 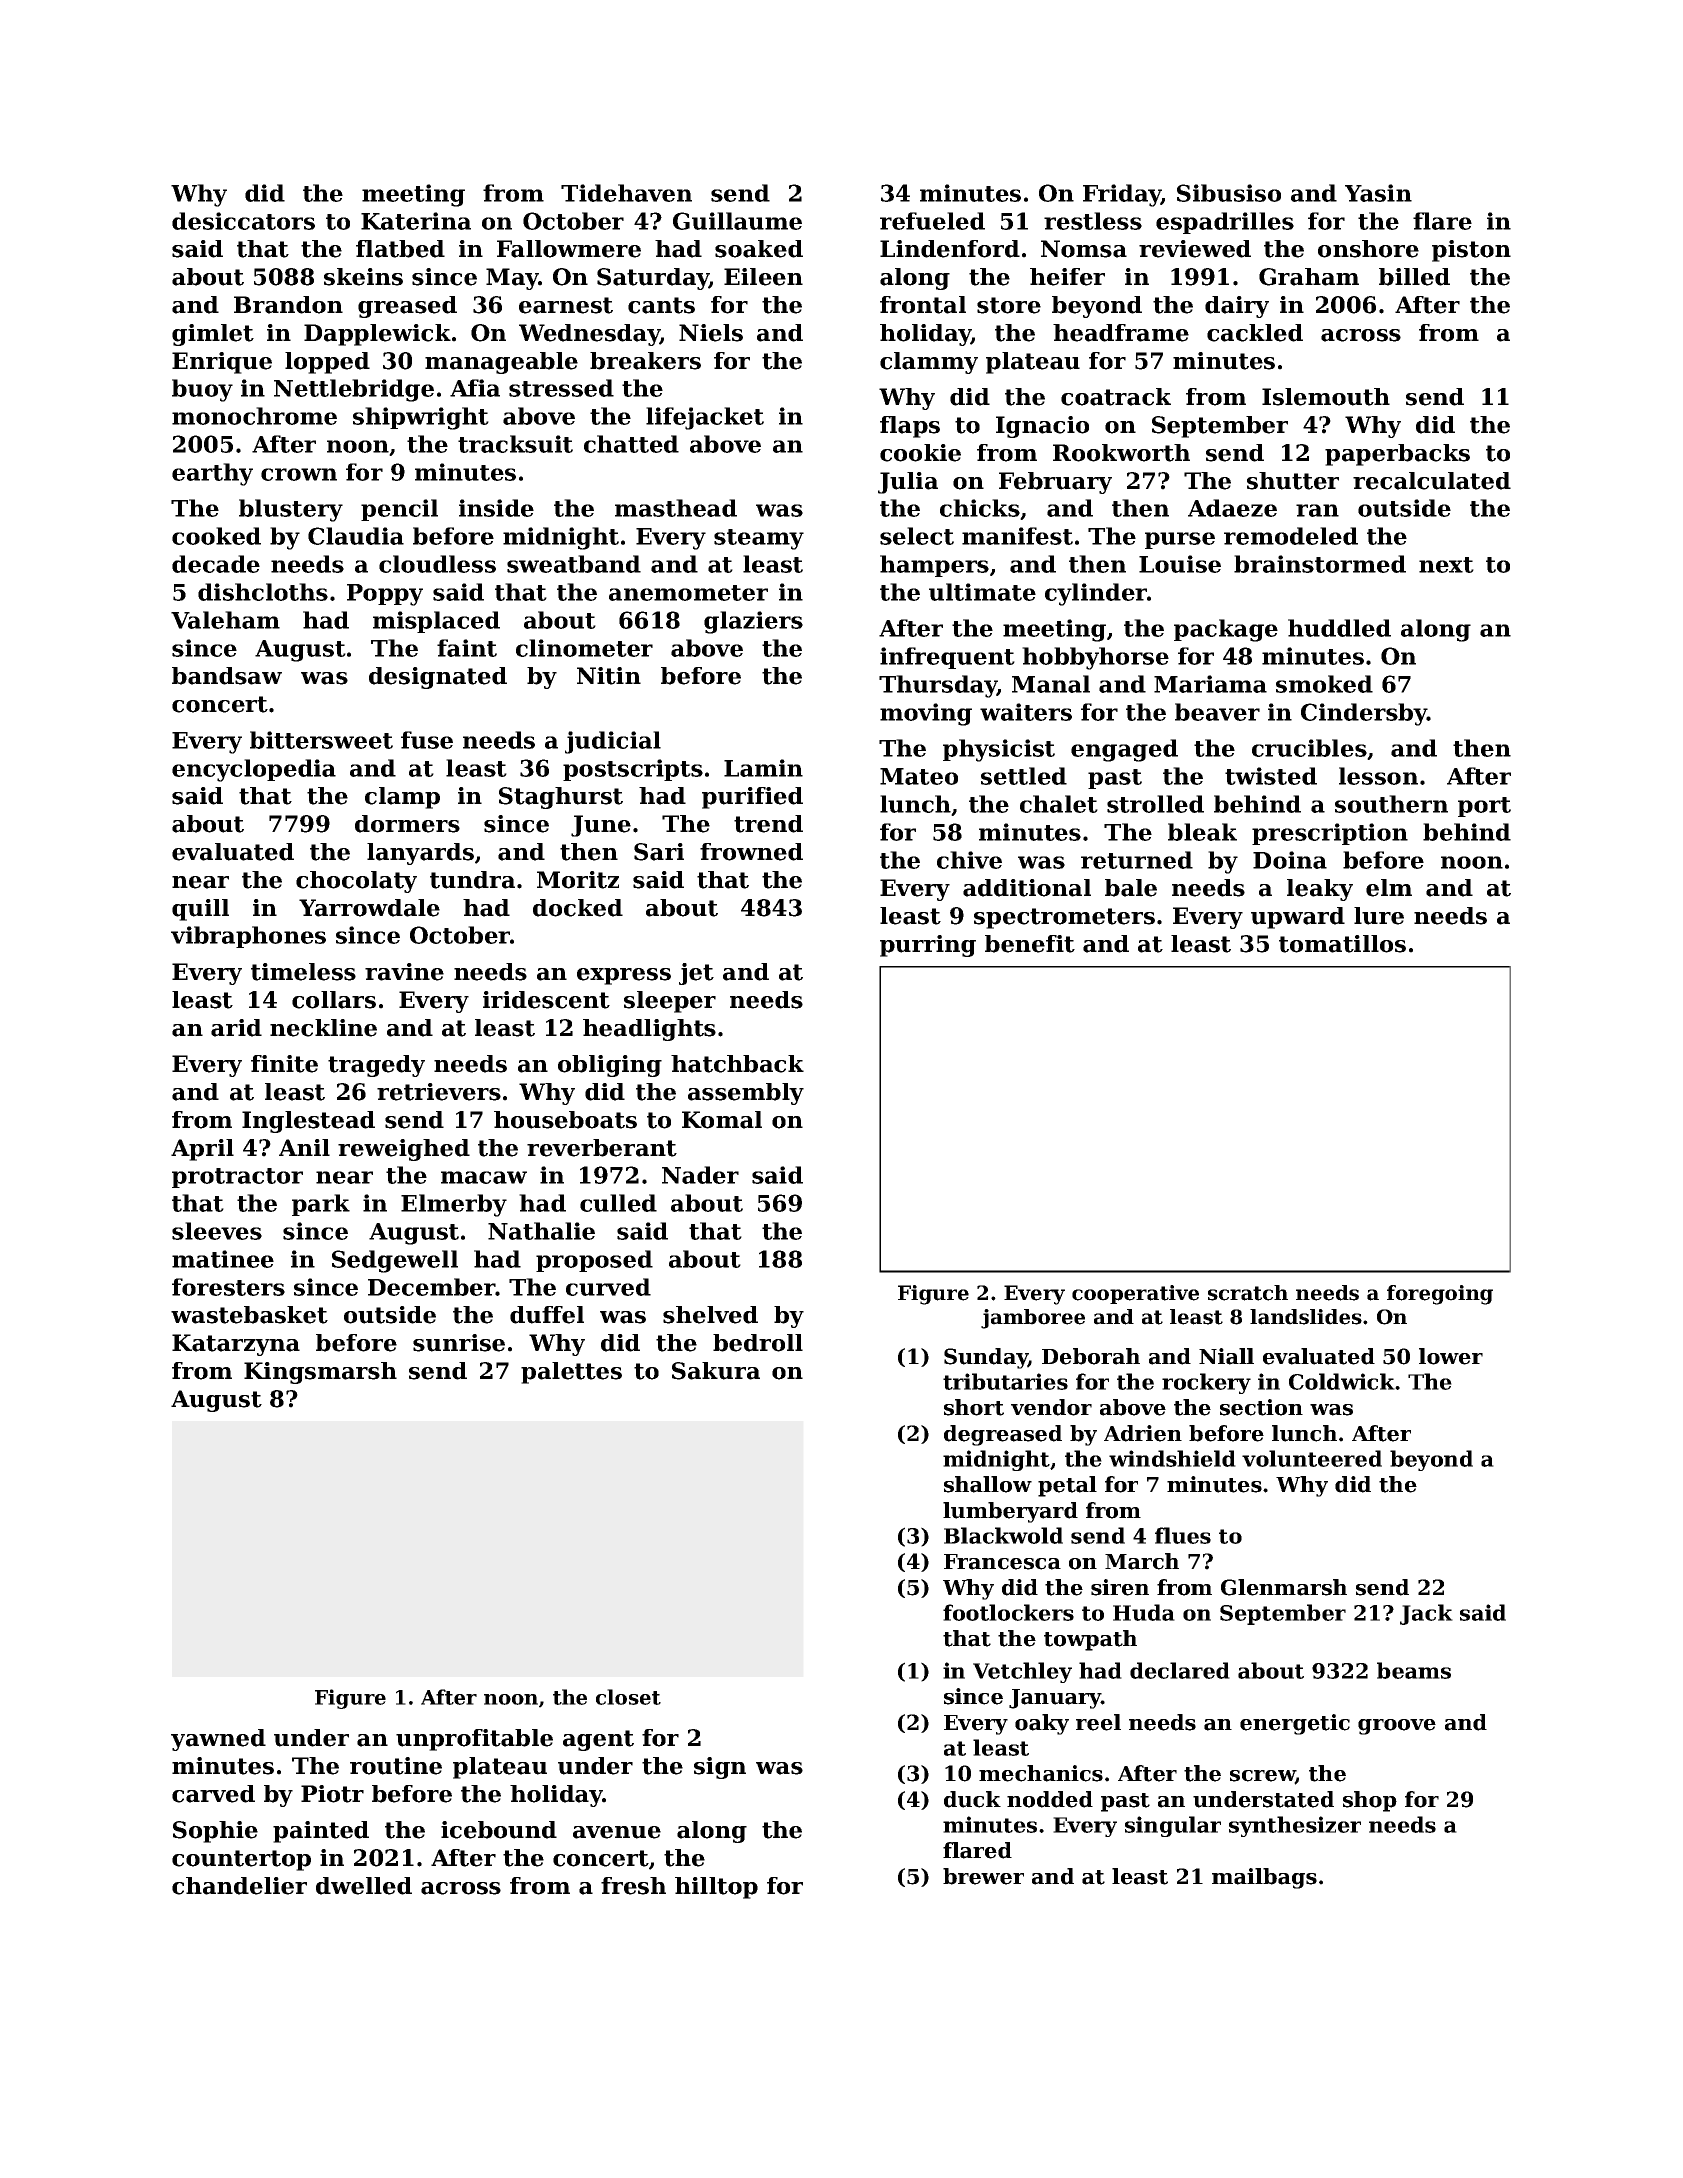 I want to click on Friday, so click(x=1122, y=195).
